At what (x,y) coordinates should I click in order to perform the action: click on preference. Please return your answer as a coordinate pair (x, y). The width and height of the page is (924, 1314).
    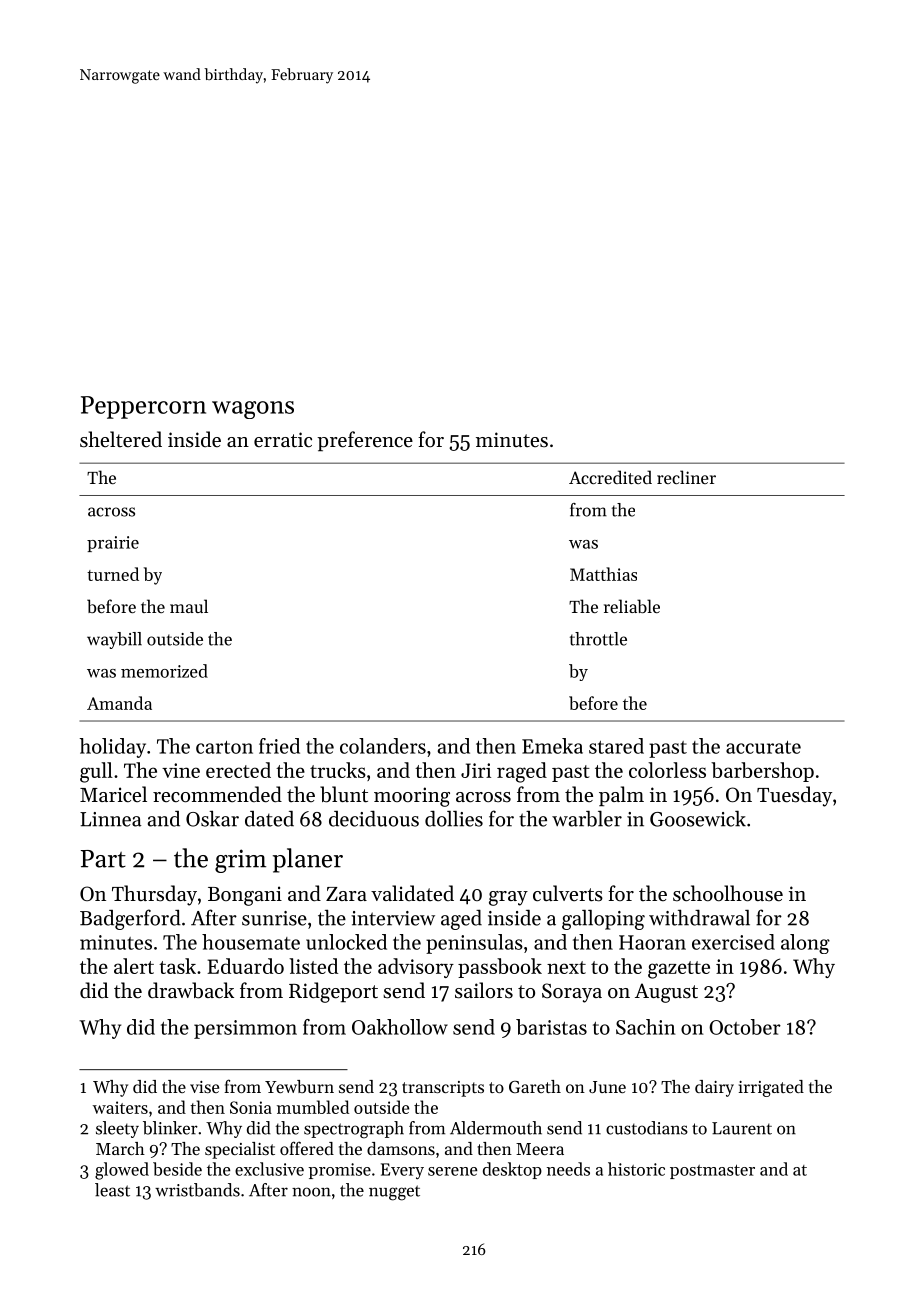
    Looking at the image, I should click on (365, 441).
